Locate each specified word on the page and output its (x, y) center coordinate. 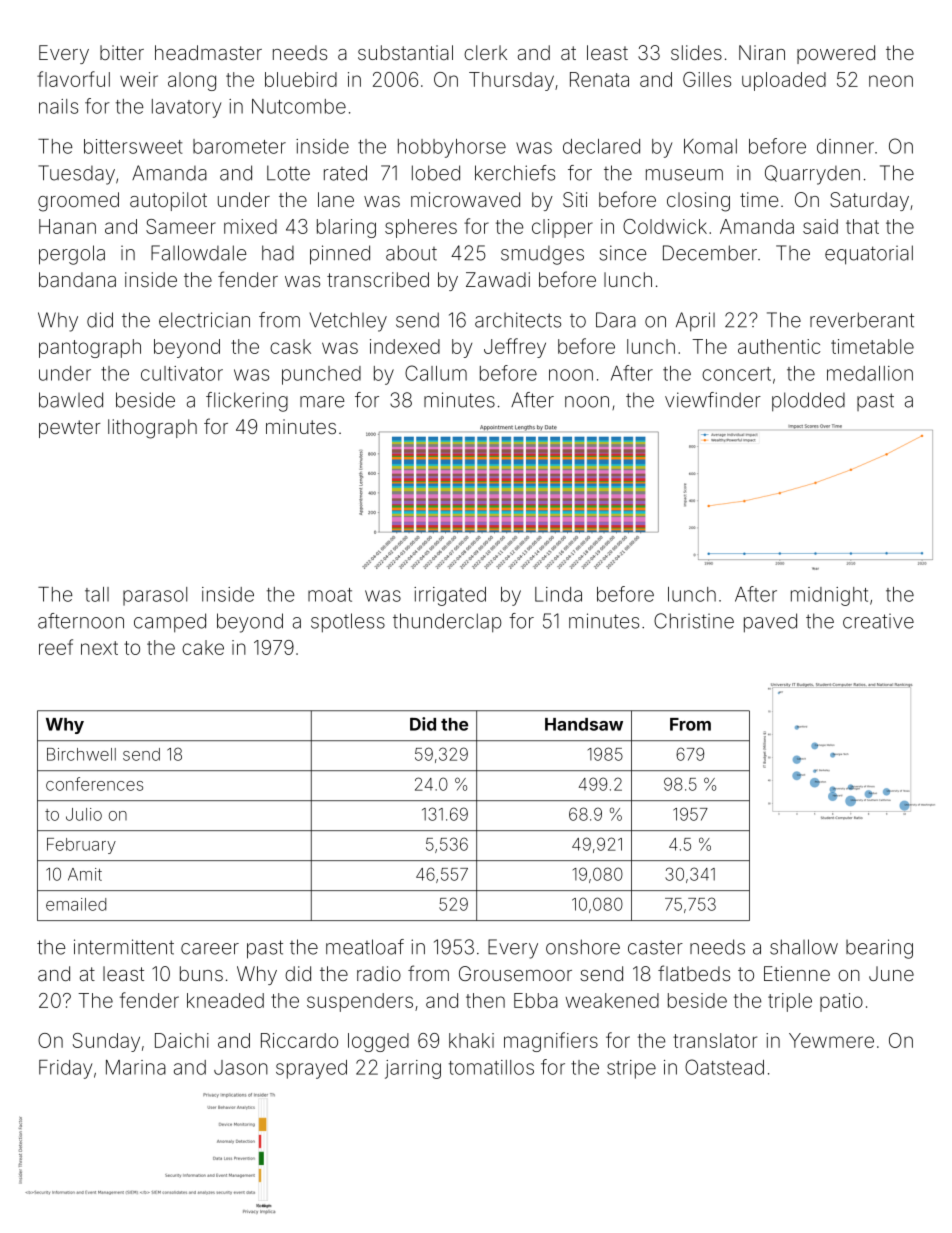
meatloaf (365, 947)
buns (201, 973)
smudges (542, 255)
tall (97, 594)
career (210, 949)
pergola (72, 255)
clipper (562, 228)
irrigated (450, 596)
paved (770, 623)
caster (655, 947)
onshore (583, 947)
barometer (239, 146)
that (862, 226)
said (820, 226)
